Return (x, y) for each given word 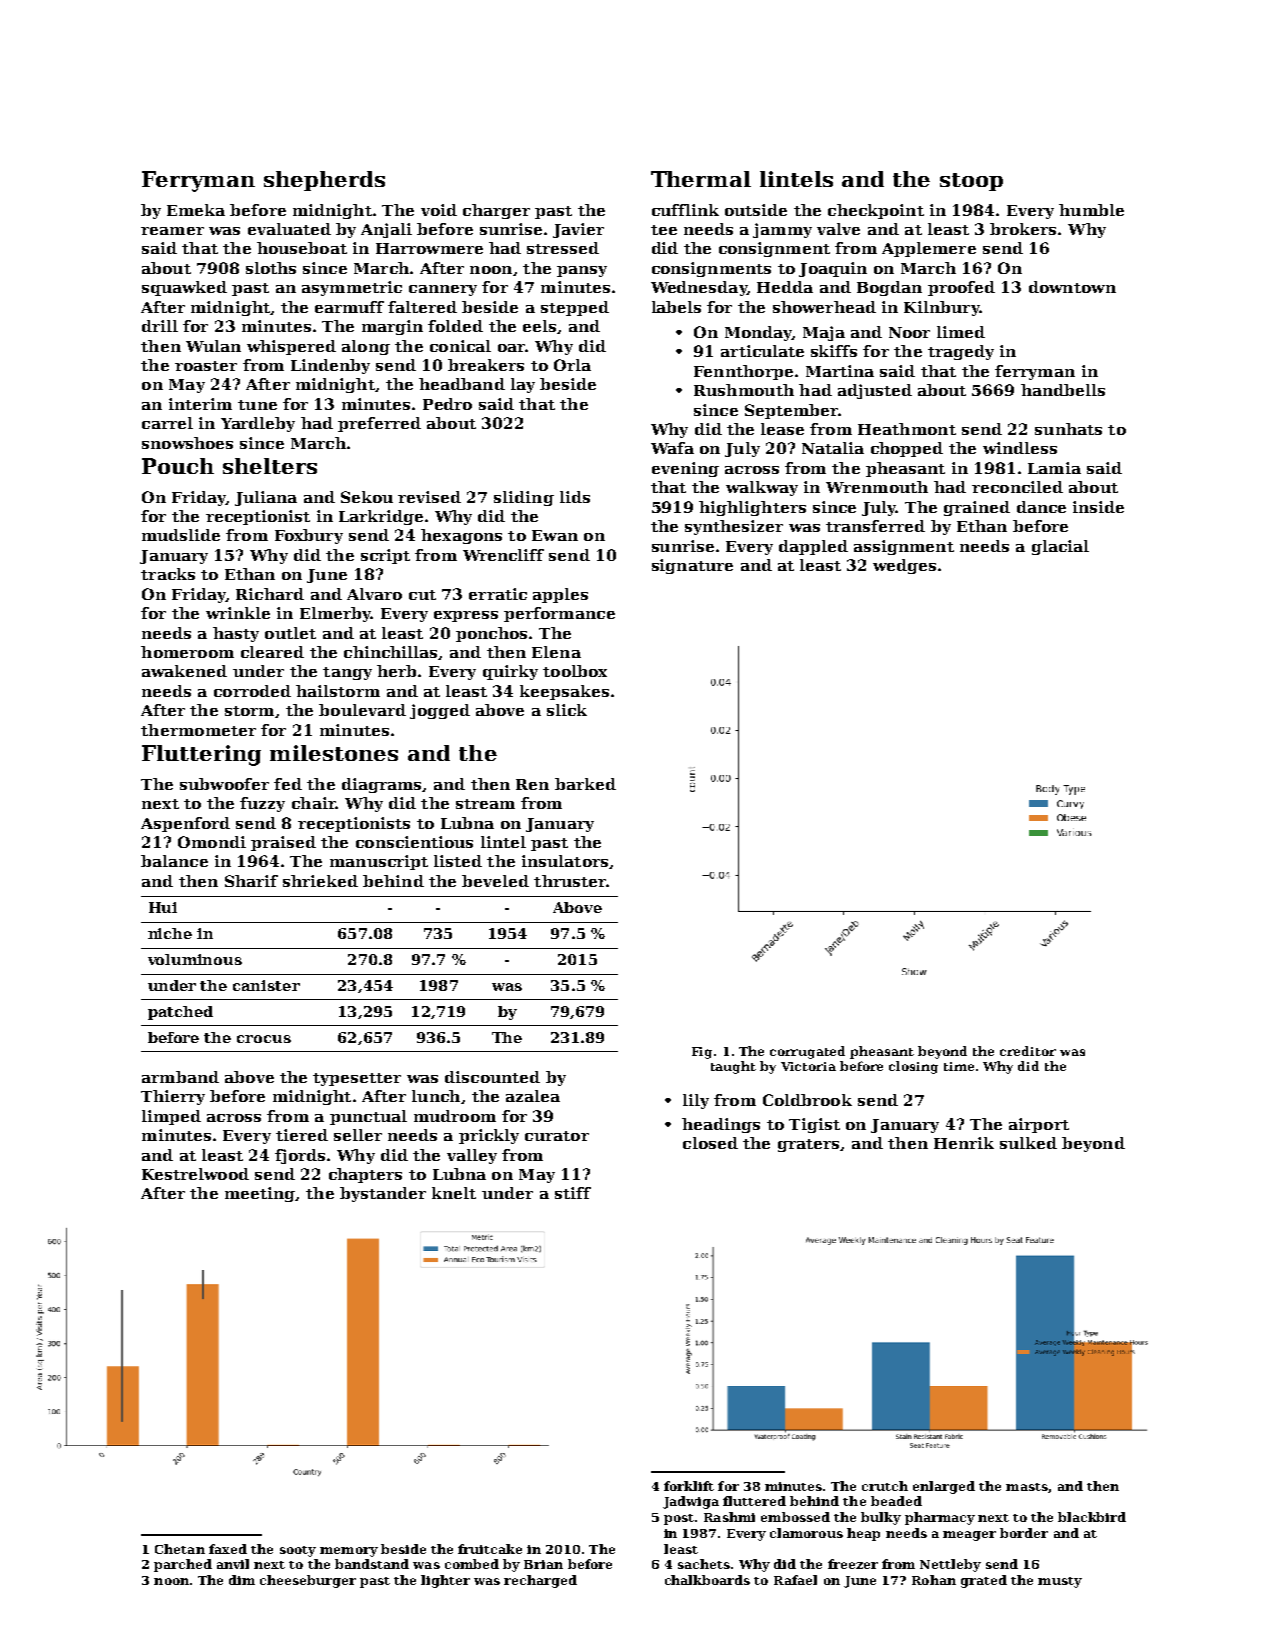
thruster (570, 881)
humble (1091, 210)
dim (242, 1580)
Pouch (178, 466)
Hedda (785, 287)
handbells (1063, 390)
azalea (533, 1096)
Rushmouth (744, 390)
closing (913, 1067)
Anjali (386, 230)
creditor (1028, 1051)
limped (171, 1117)
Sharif (251, 881)
